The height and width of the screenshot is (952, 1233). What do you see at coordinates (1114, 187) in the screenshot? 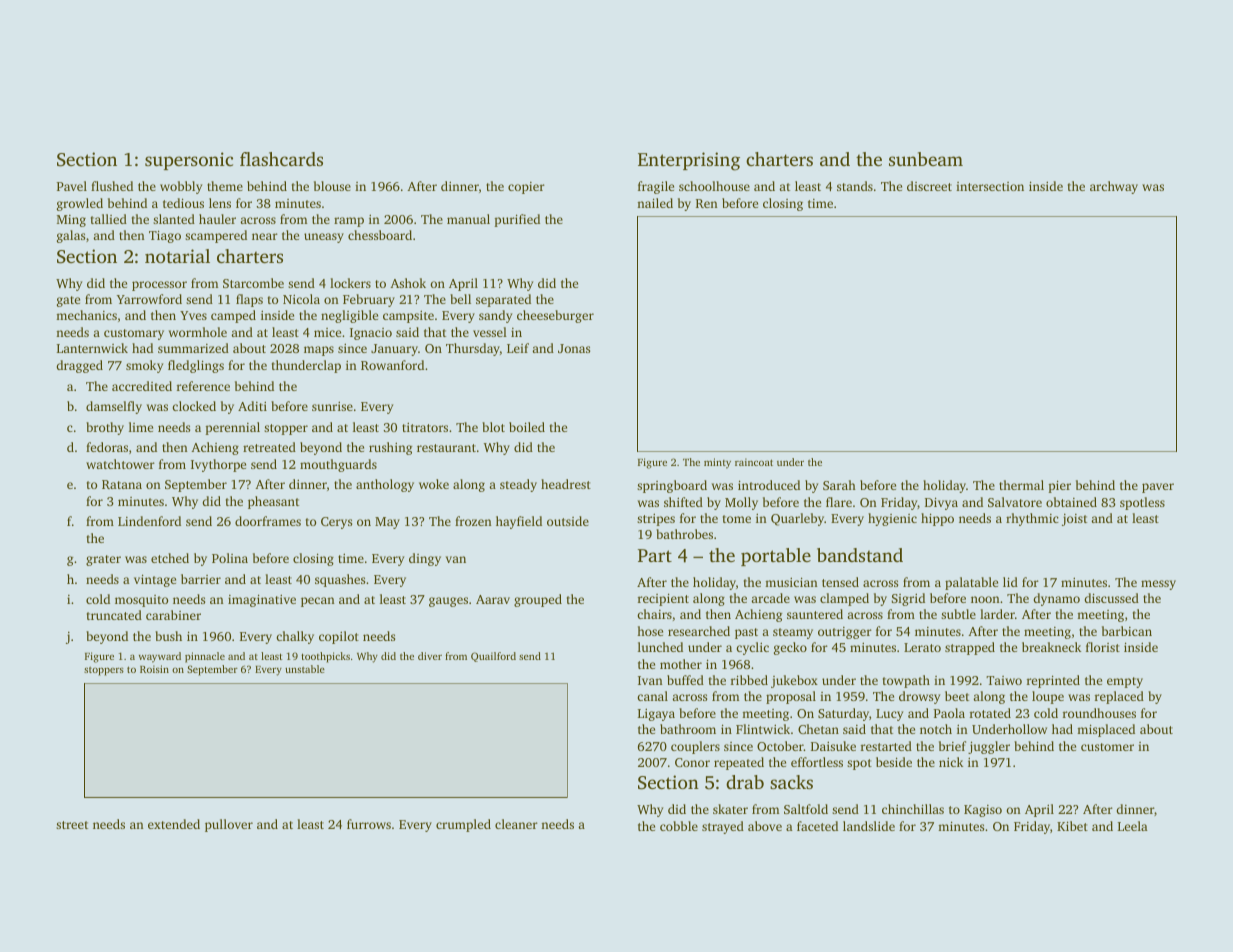
I see `archway` at bounding box center [1114, 187].
